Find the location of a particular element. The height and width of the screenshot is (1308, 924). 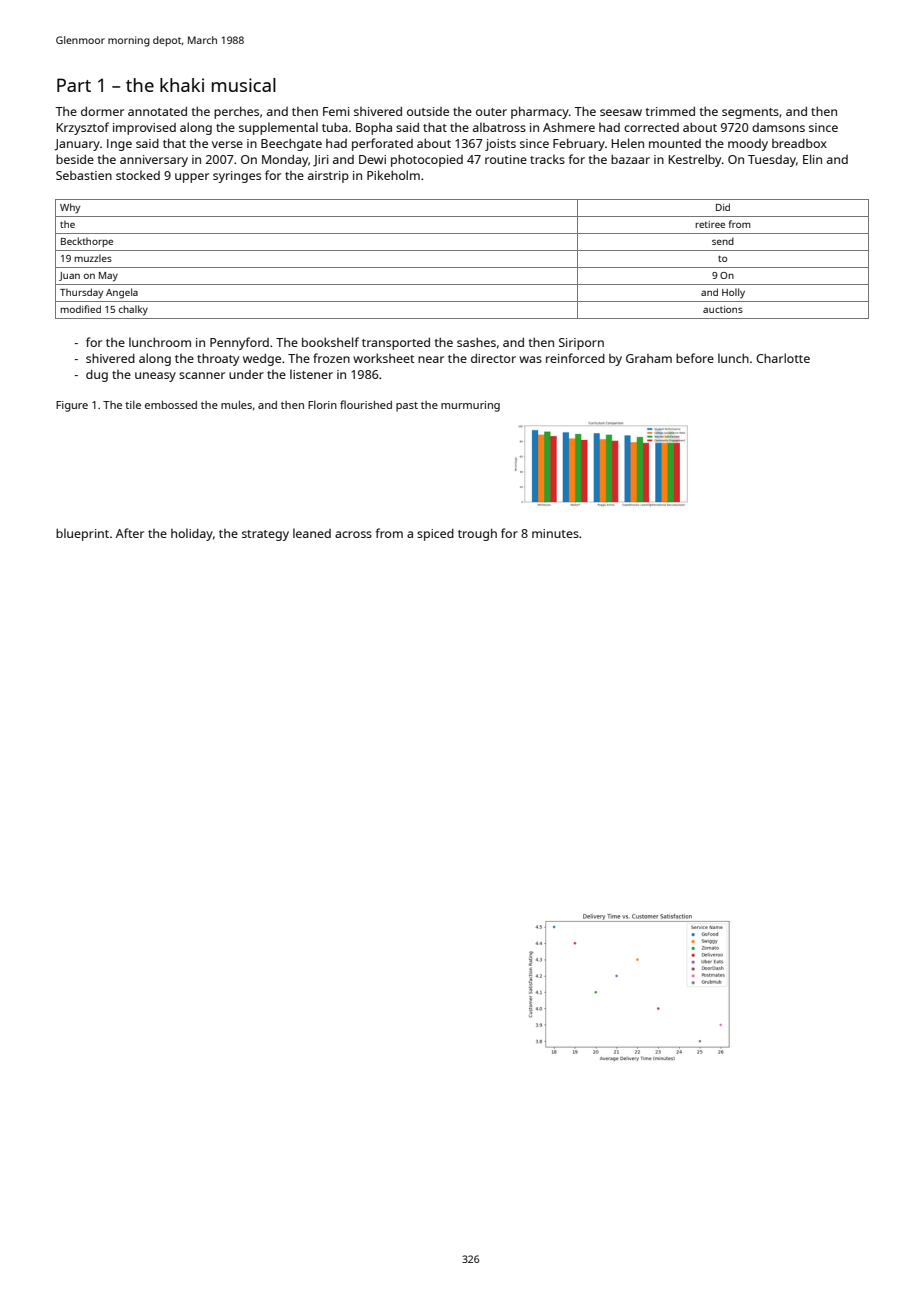

Did is located at coordinates (723, 207).
